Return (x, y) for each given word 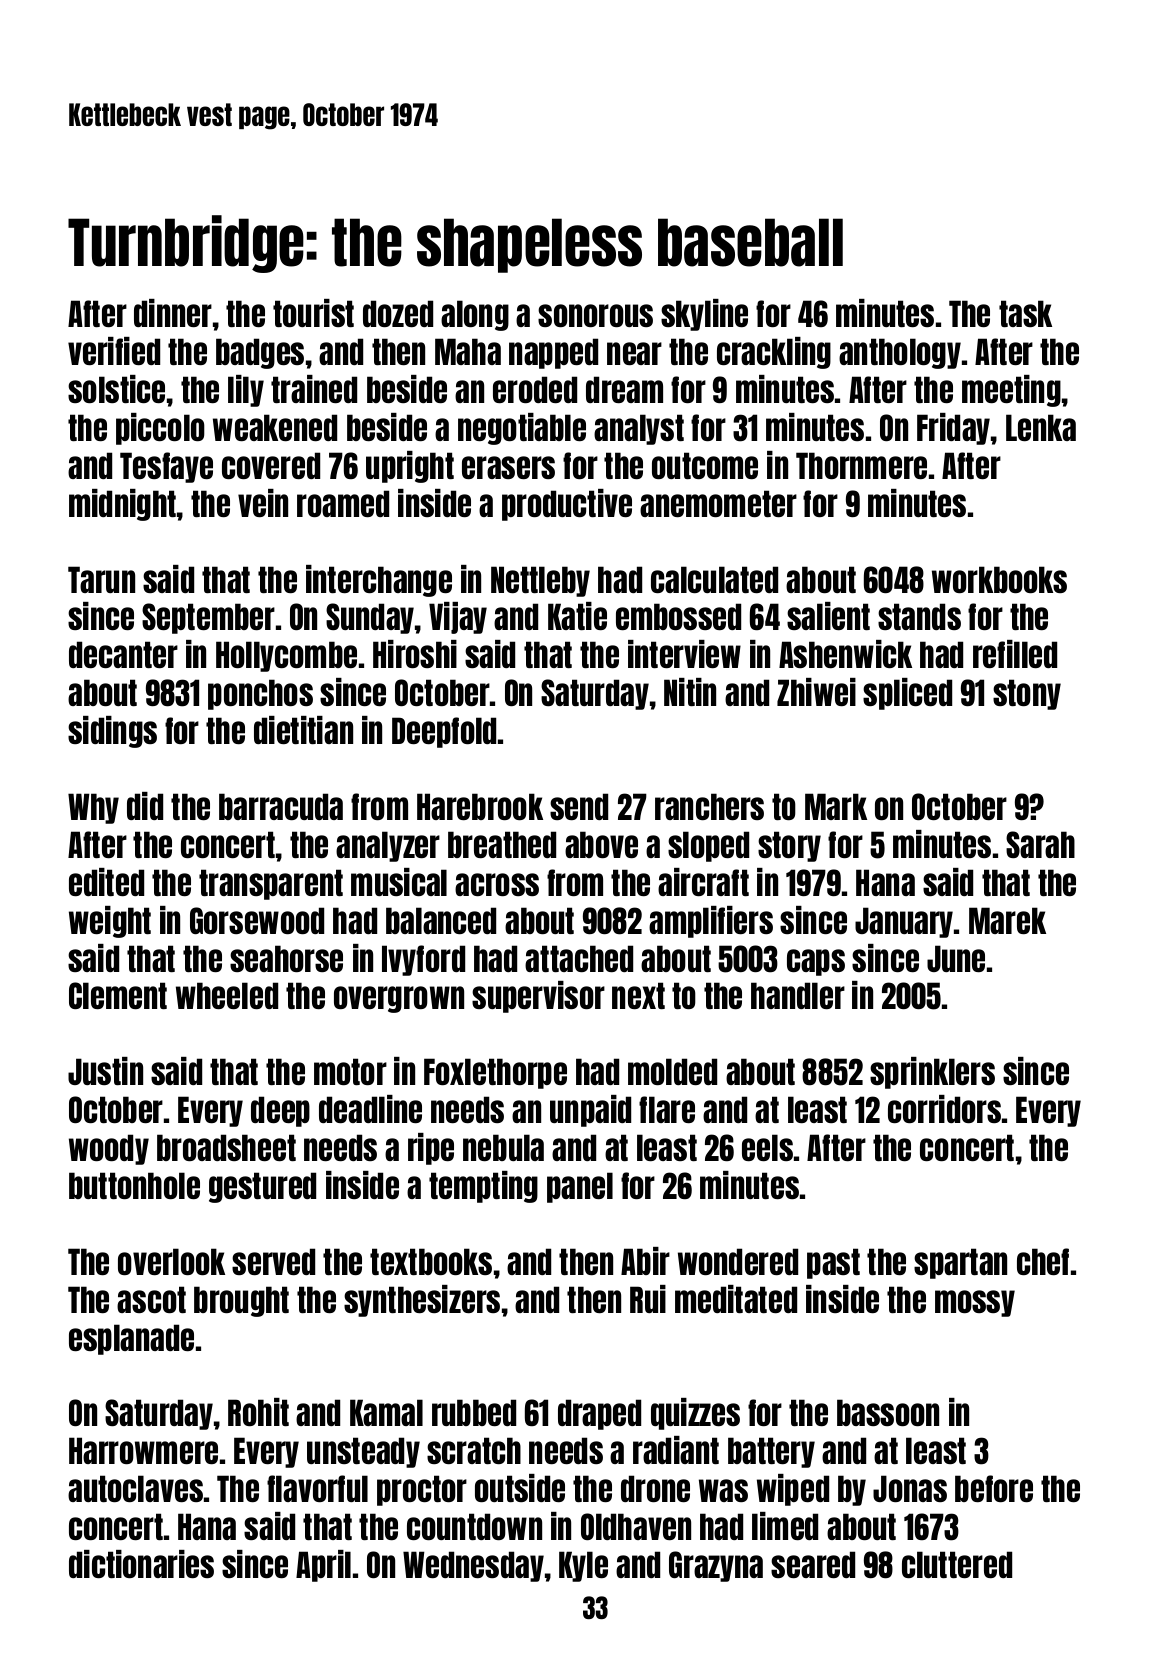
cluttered (957, 1564)
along (475, 315)
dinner (173, 313)
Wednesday (473, 1566)
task (1025, 313)
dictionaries (141, 1564)
